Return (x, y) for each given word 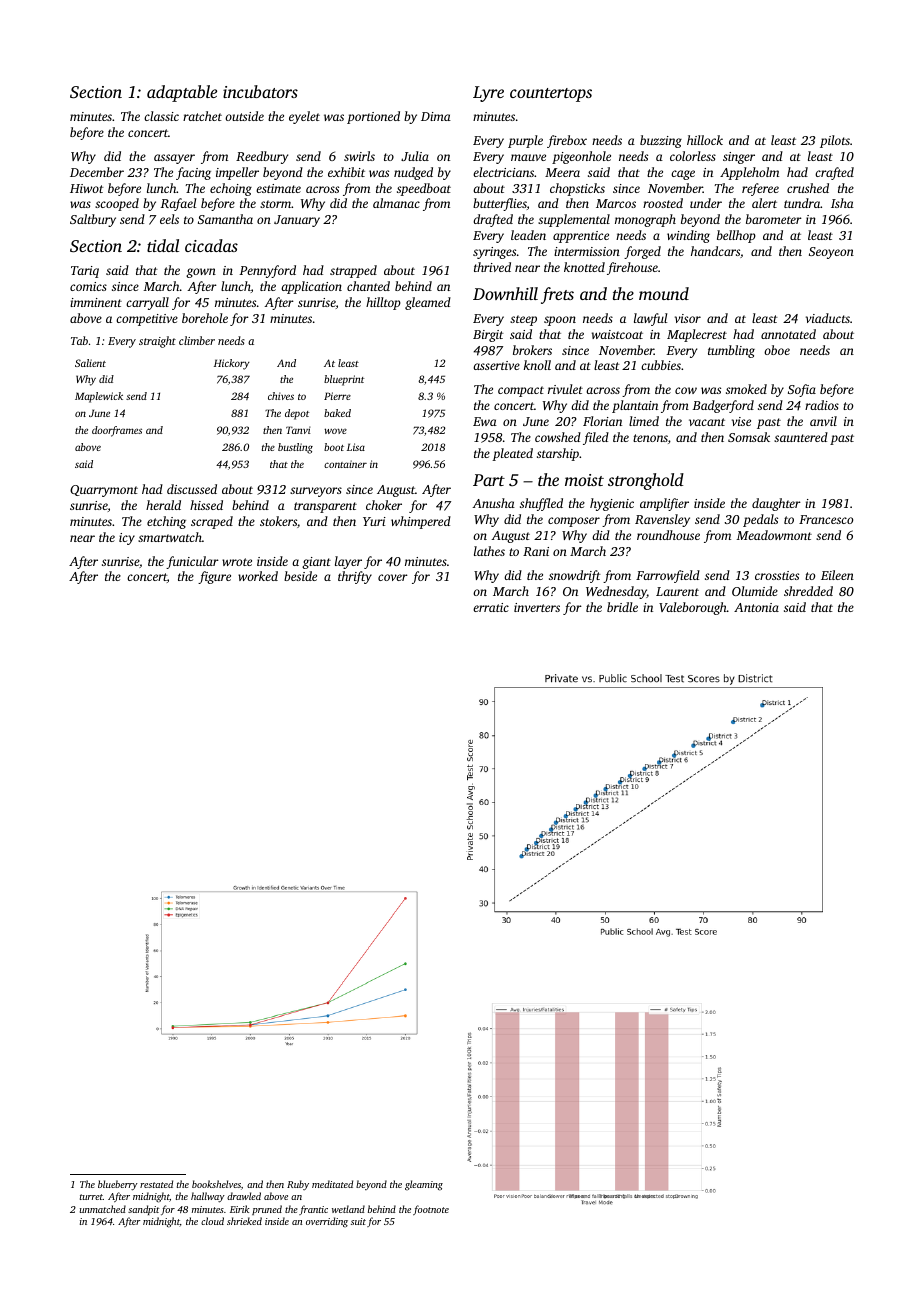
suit (358, 1221)
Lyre (488, 94)
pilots (835, 141)
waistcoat (617, 334)
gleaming (424, 1185)
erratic (491, 607)
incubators (260, 91)
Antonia (756, 607)
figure (214, 577)
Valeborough (693, 608)
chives (281, 396)
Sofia (802, 390)
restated (156, 1184)
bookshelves (216, 1184)
